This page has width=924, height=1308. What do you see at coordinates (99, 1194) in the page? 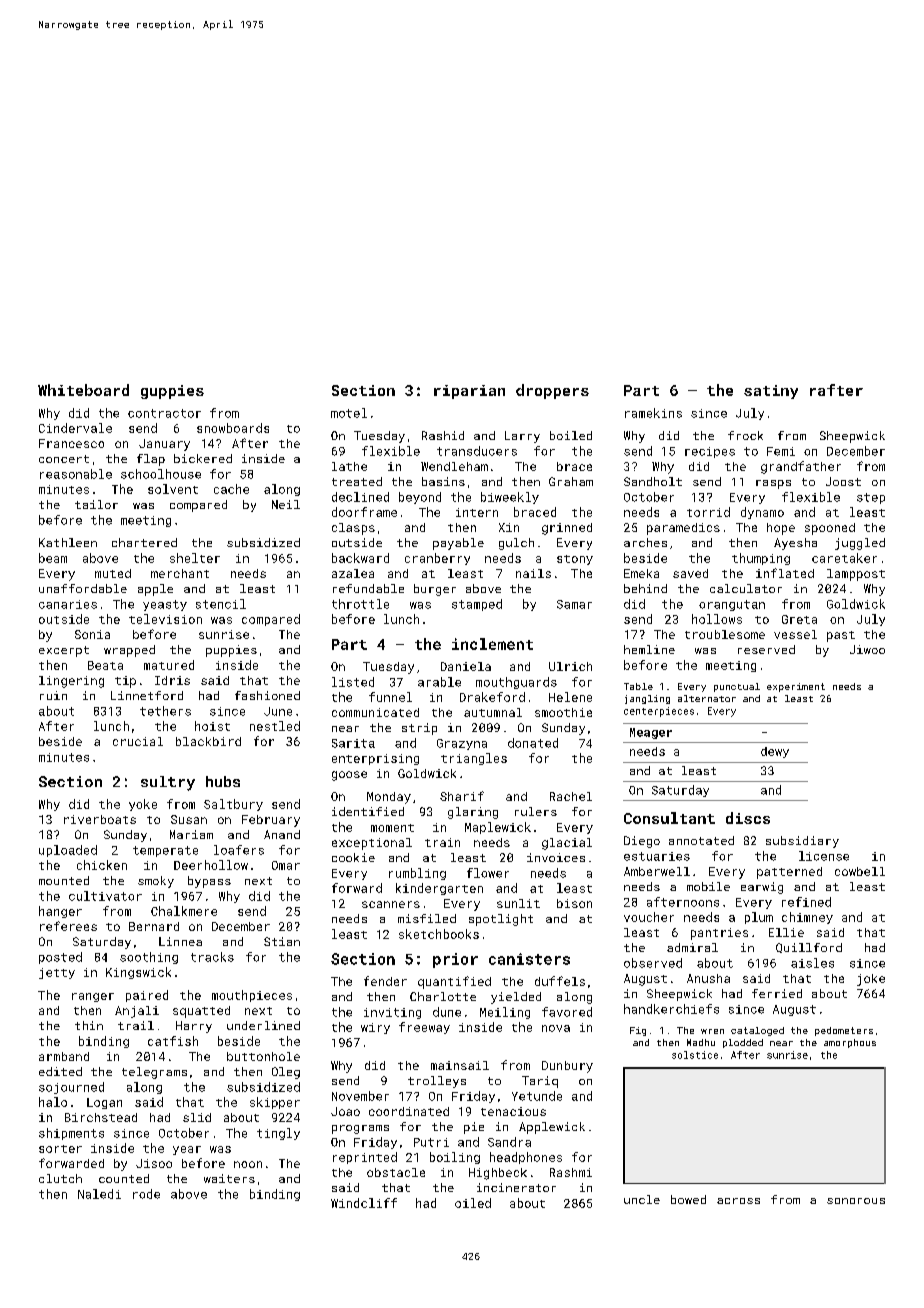
I see `Naledi` at bounding box center [99, 1194].
